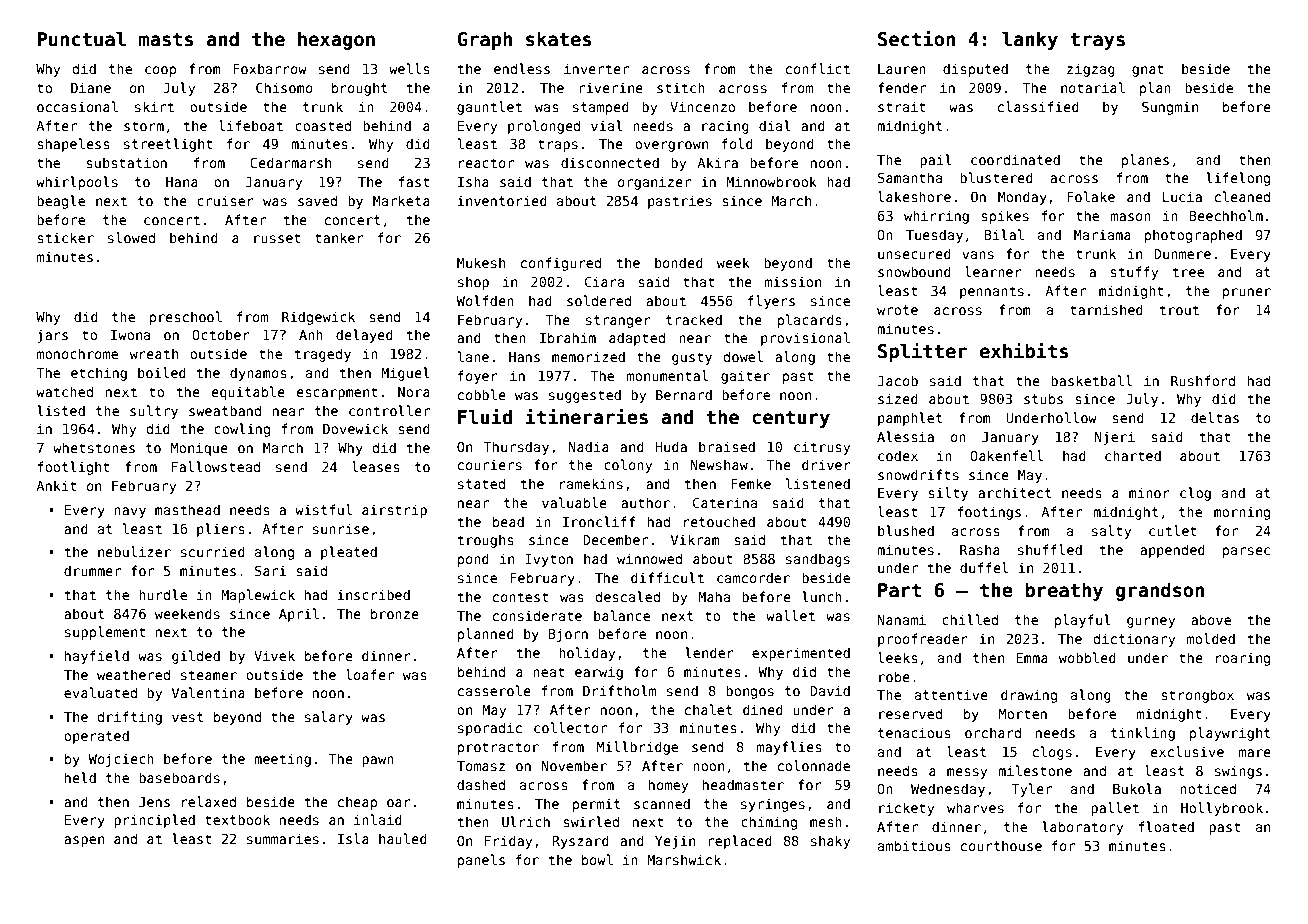 The width and height of the screenshot is (1308, 924). Describe the element at coordinates (1226, 215) in the screenshot. I see `Beechholm` at that location.
